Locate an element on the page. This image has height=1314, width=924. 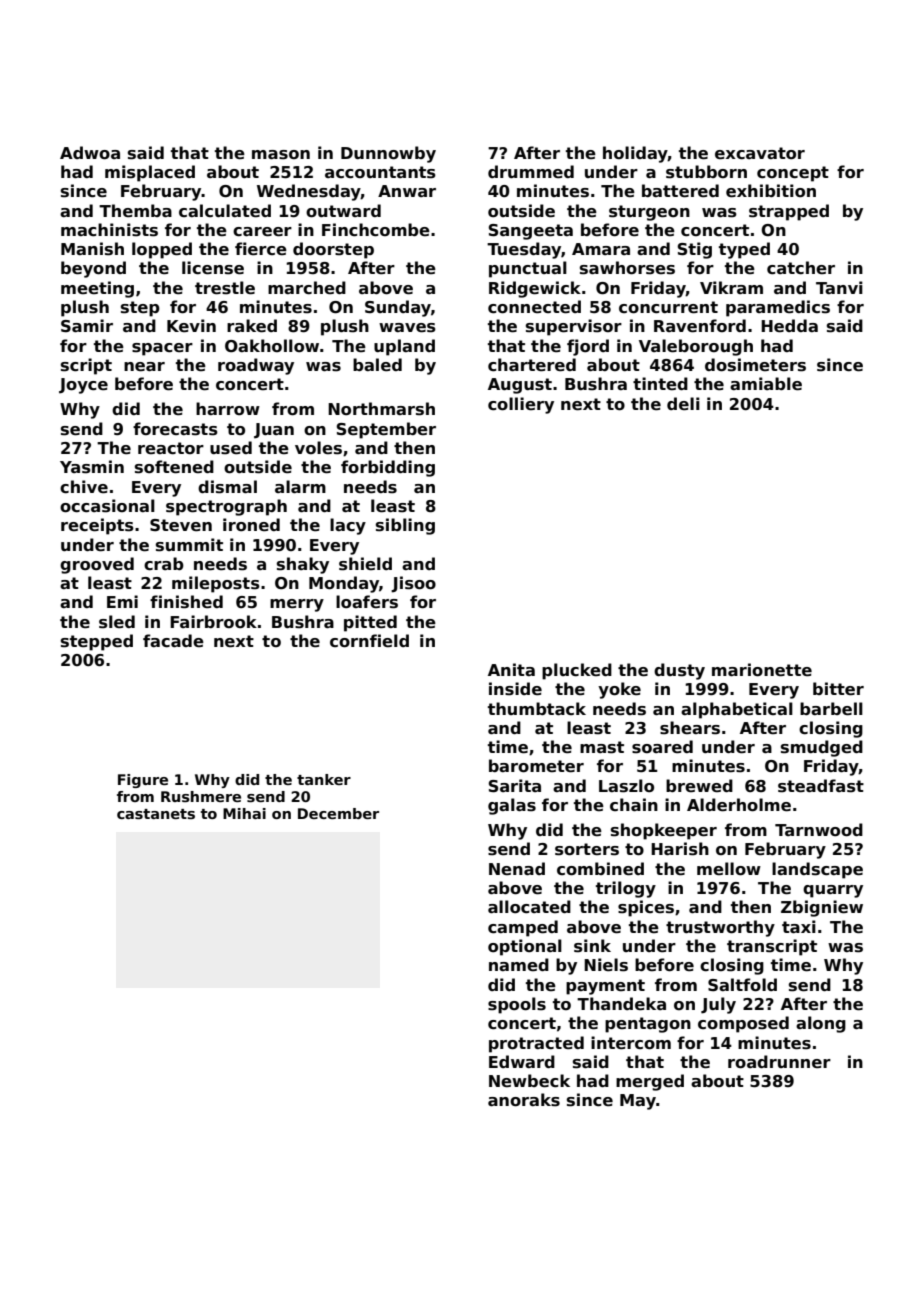
castanets is located at coordinates (156, 814).
